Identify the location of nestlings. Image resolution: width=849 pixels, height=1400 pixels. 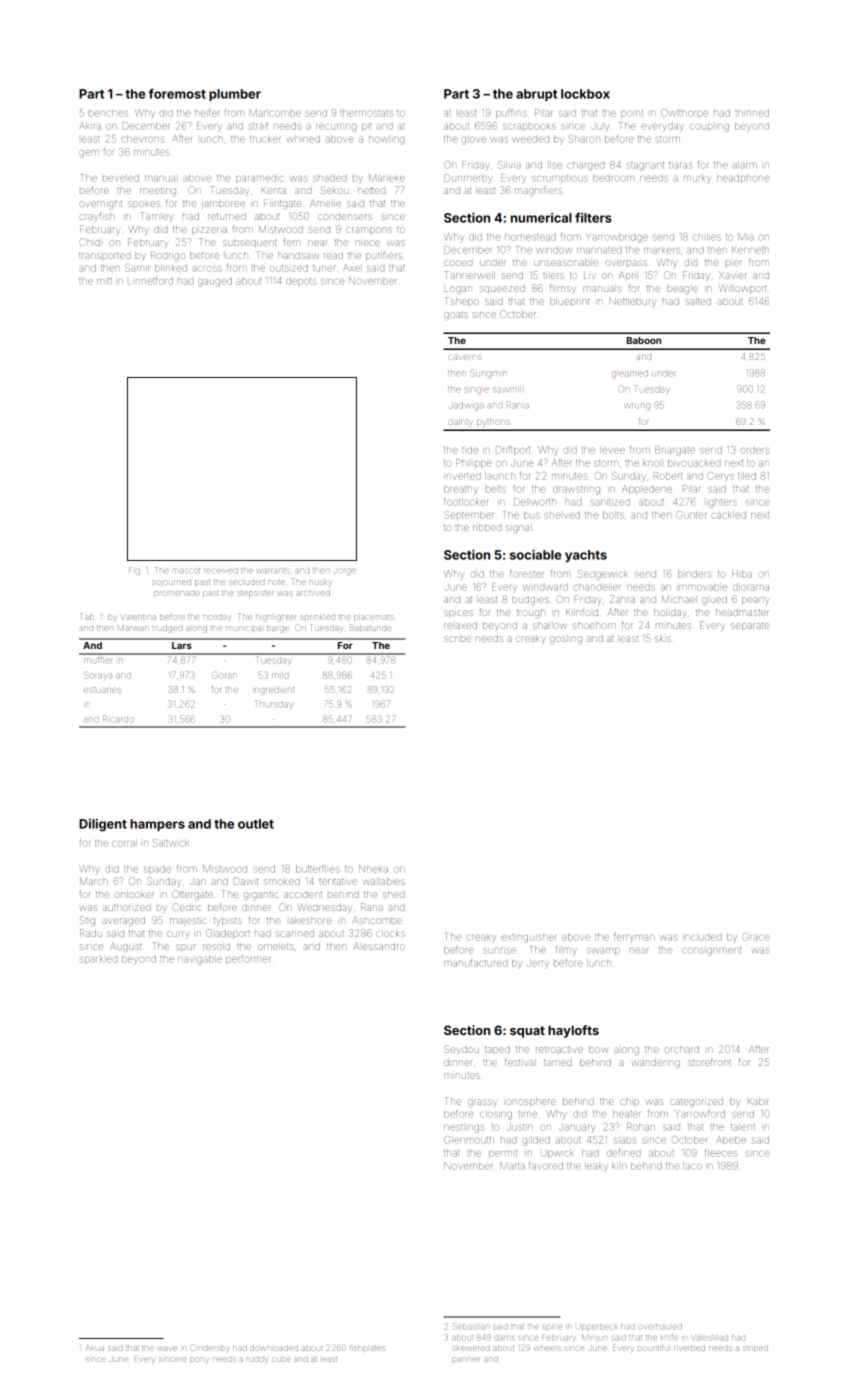
(464, 1128).
